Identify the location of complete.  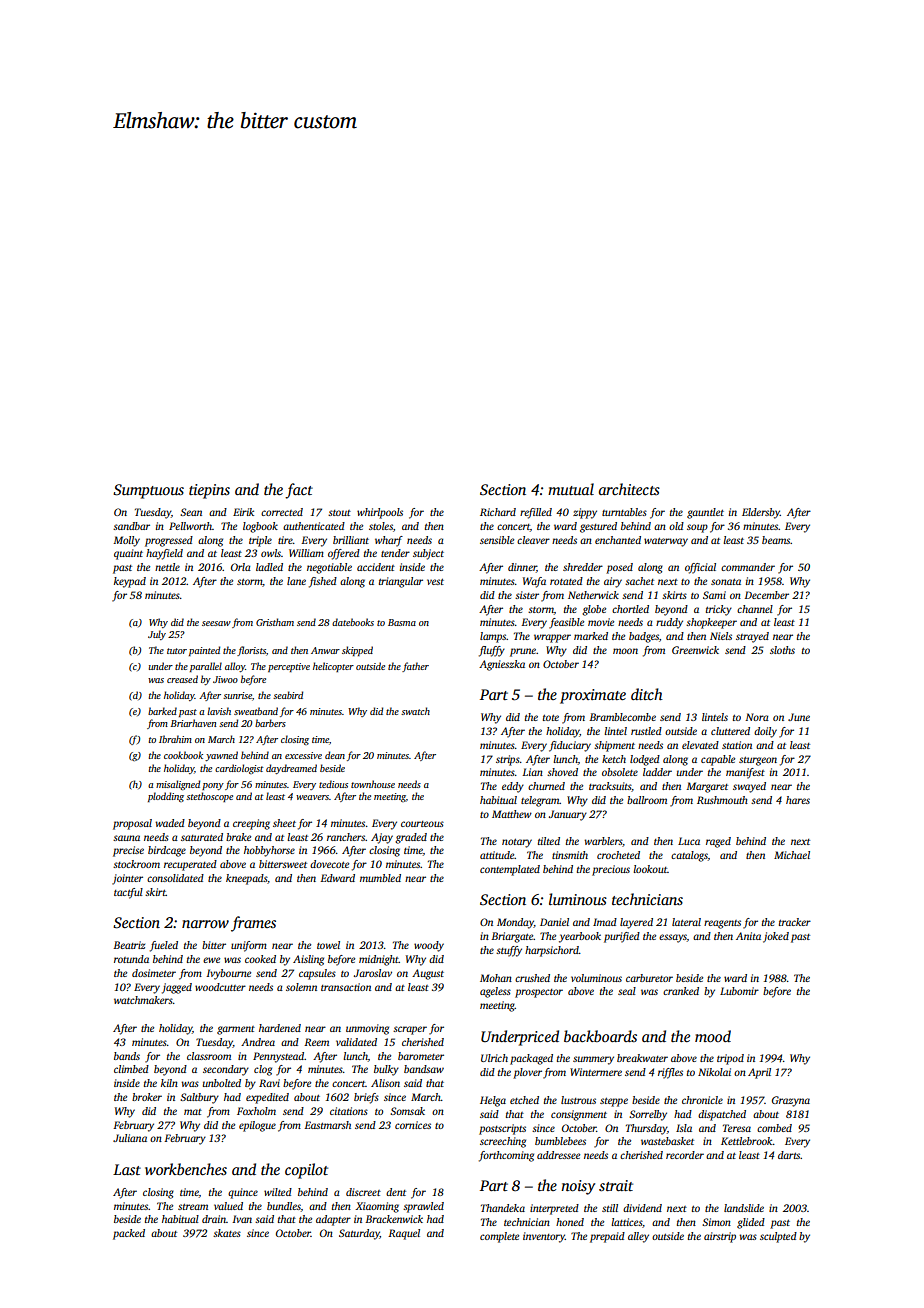
(499, 1237).
